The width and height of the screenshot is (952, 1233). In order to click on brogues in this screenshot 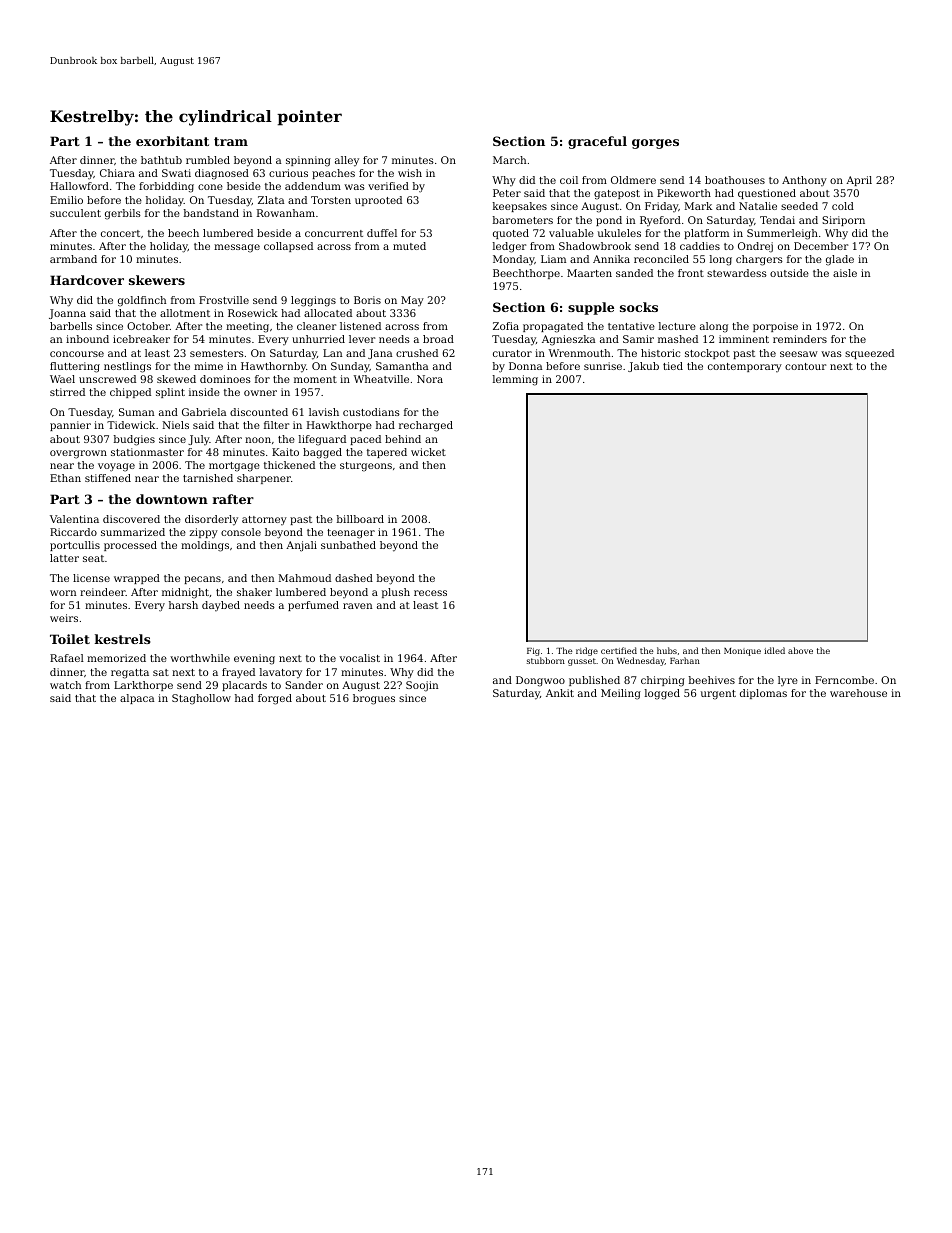, I will do `click(374, 699)`.
